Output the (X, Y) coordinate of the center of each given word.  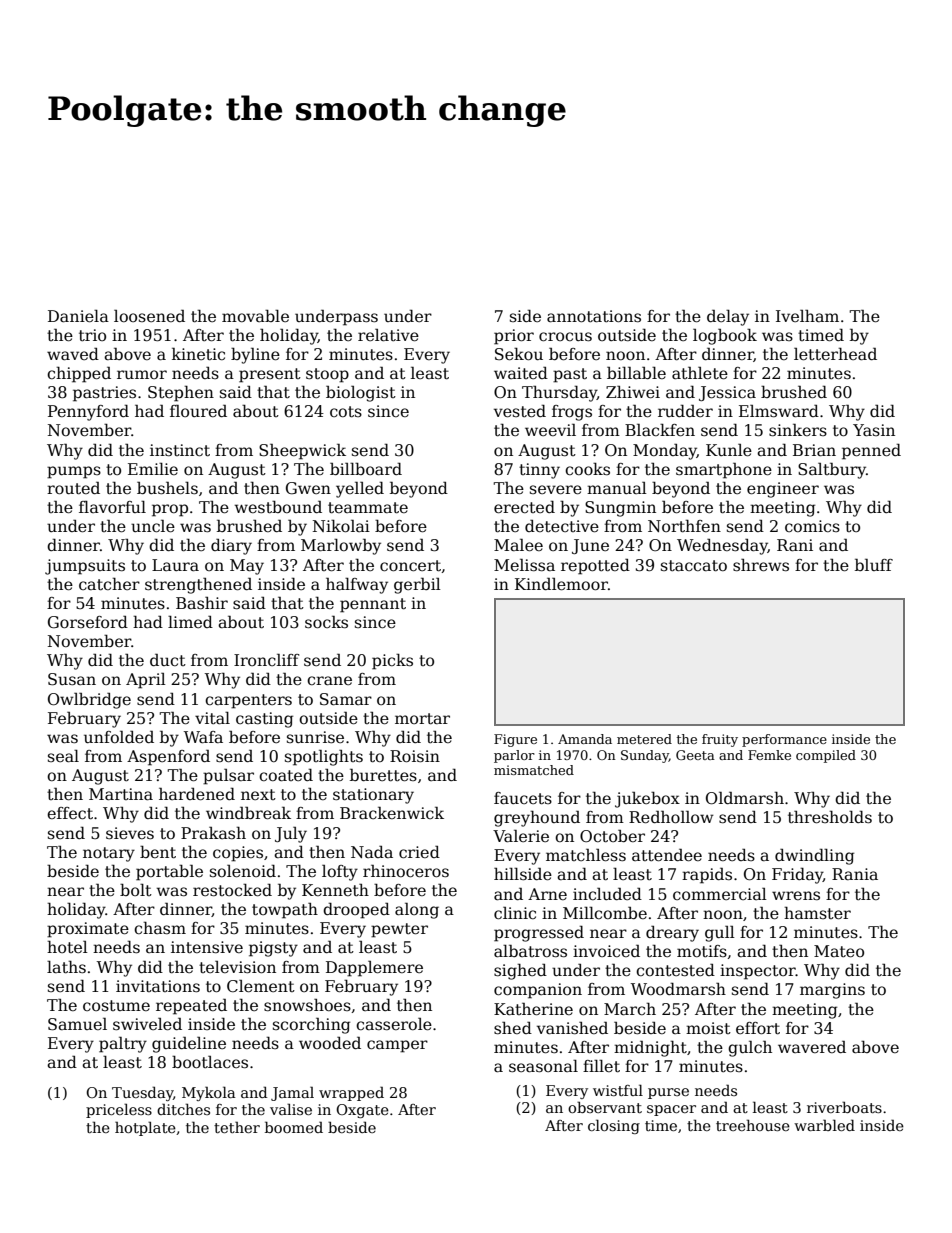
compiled (826, 756)
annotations (594, 316)
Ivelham (807, 315)
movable (255, 316)
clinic (515, 913)
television (237, 967)
